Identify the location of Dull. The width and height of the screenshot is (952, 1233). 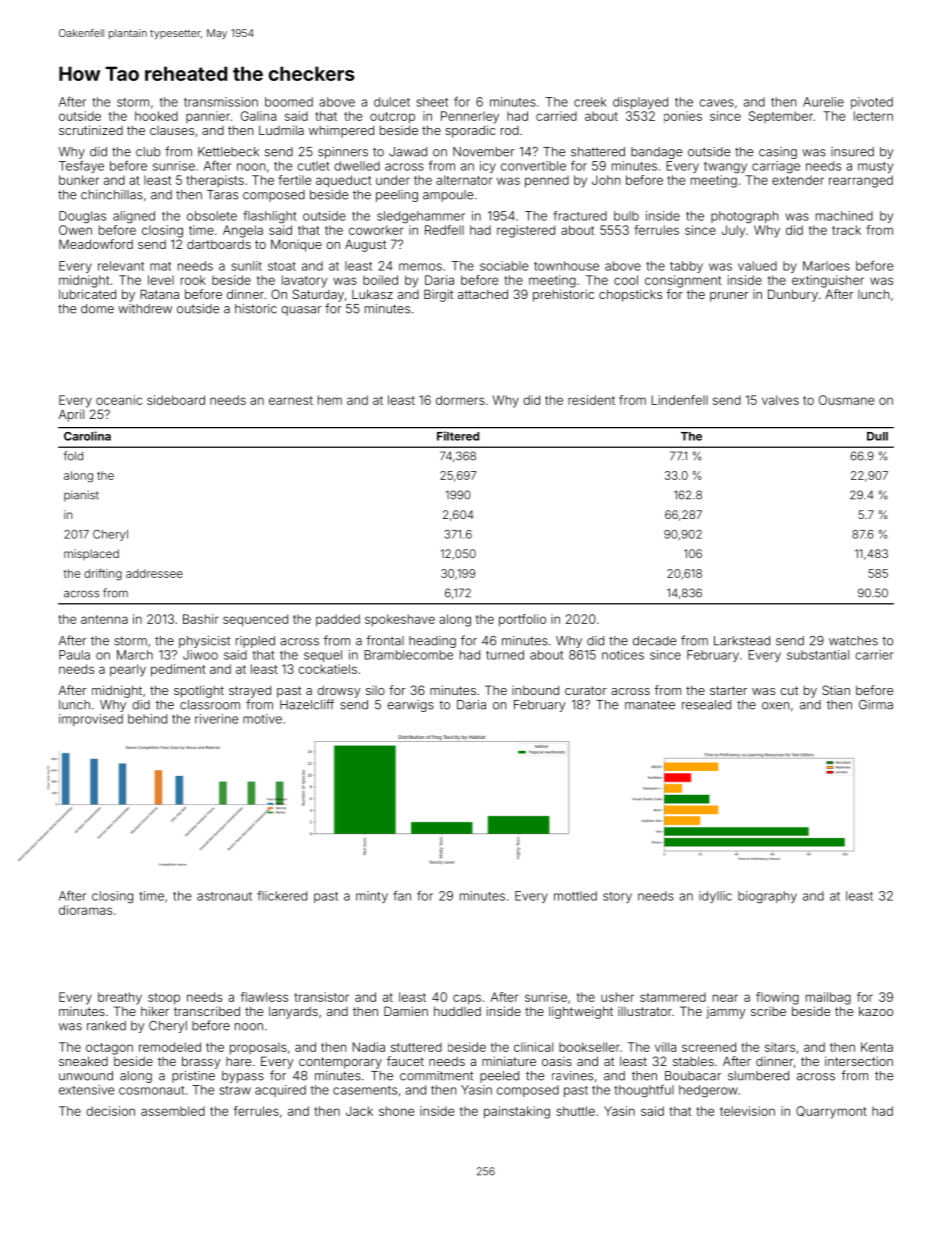
(877, 436).
